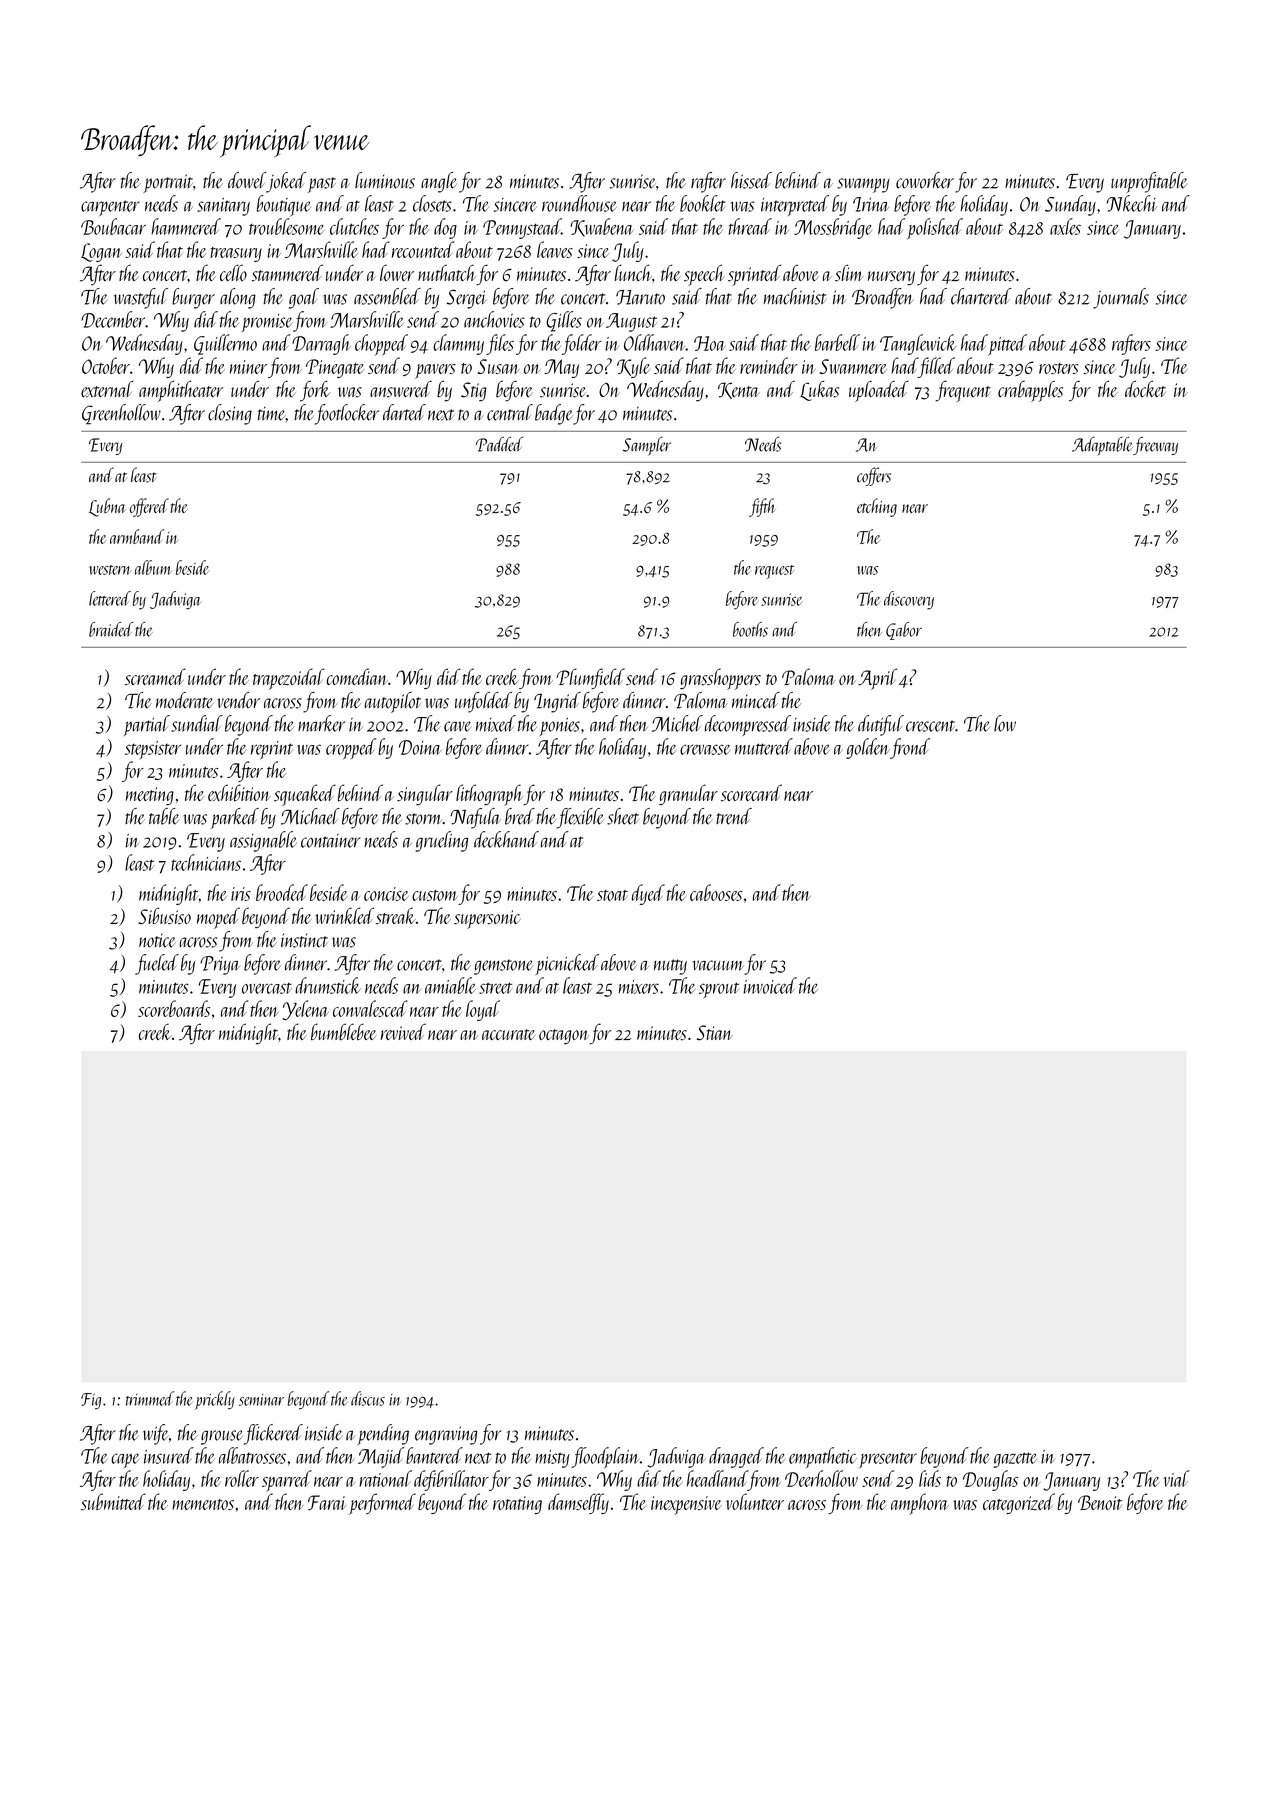 The height and width of the document is (1794, 1268). What do you see at coordinates (247, 180) in the document?
I see `dowel` at bounding box center [247, 180].
